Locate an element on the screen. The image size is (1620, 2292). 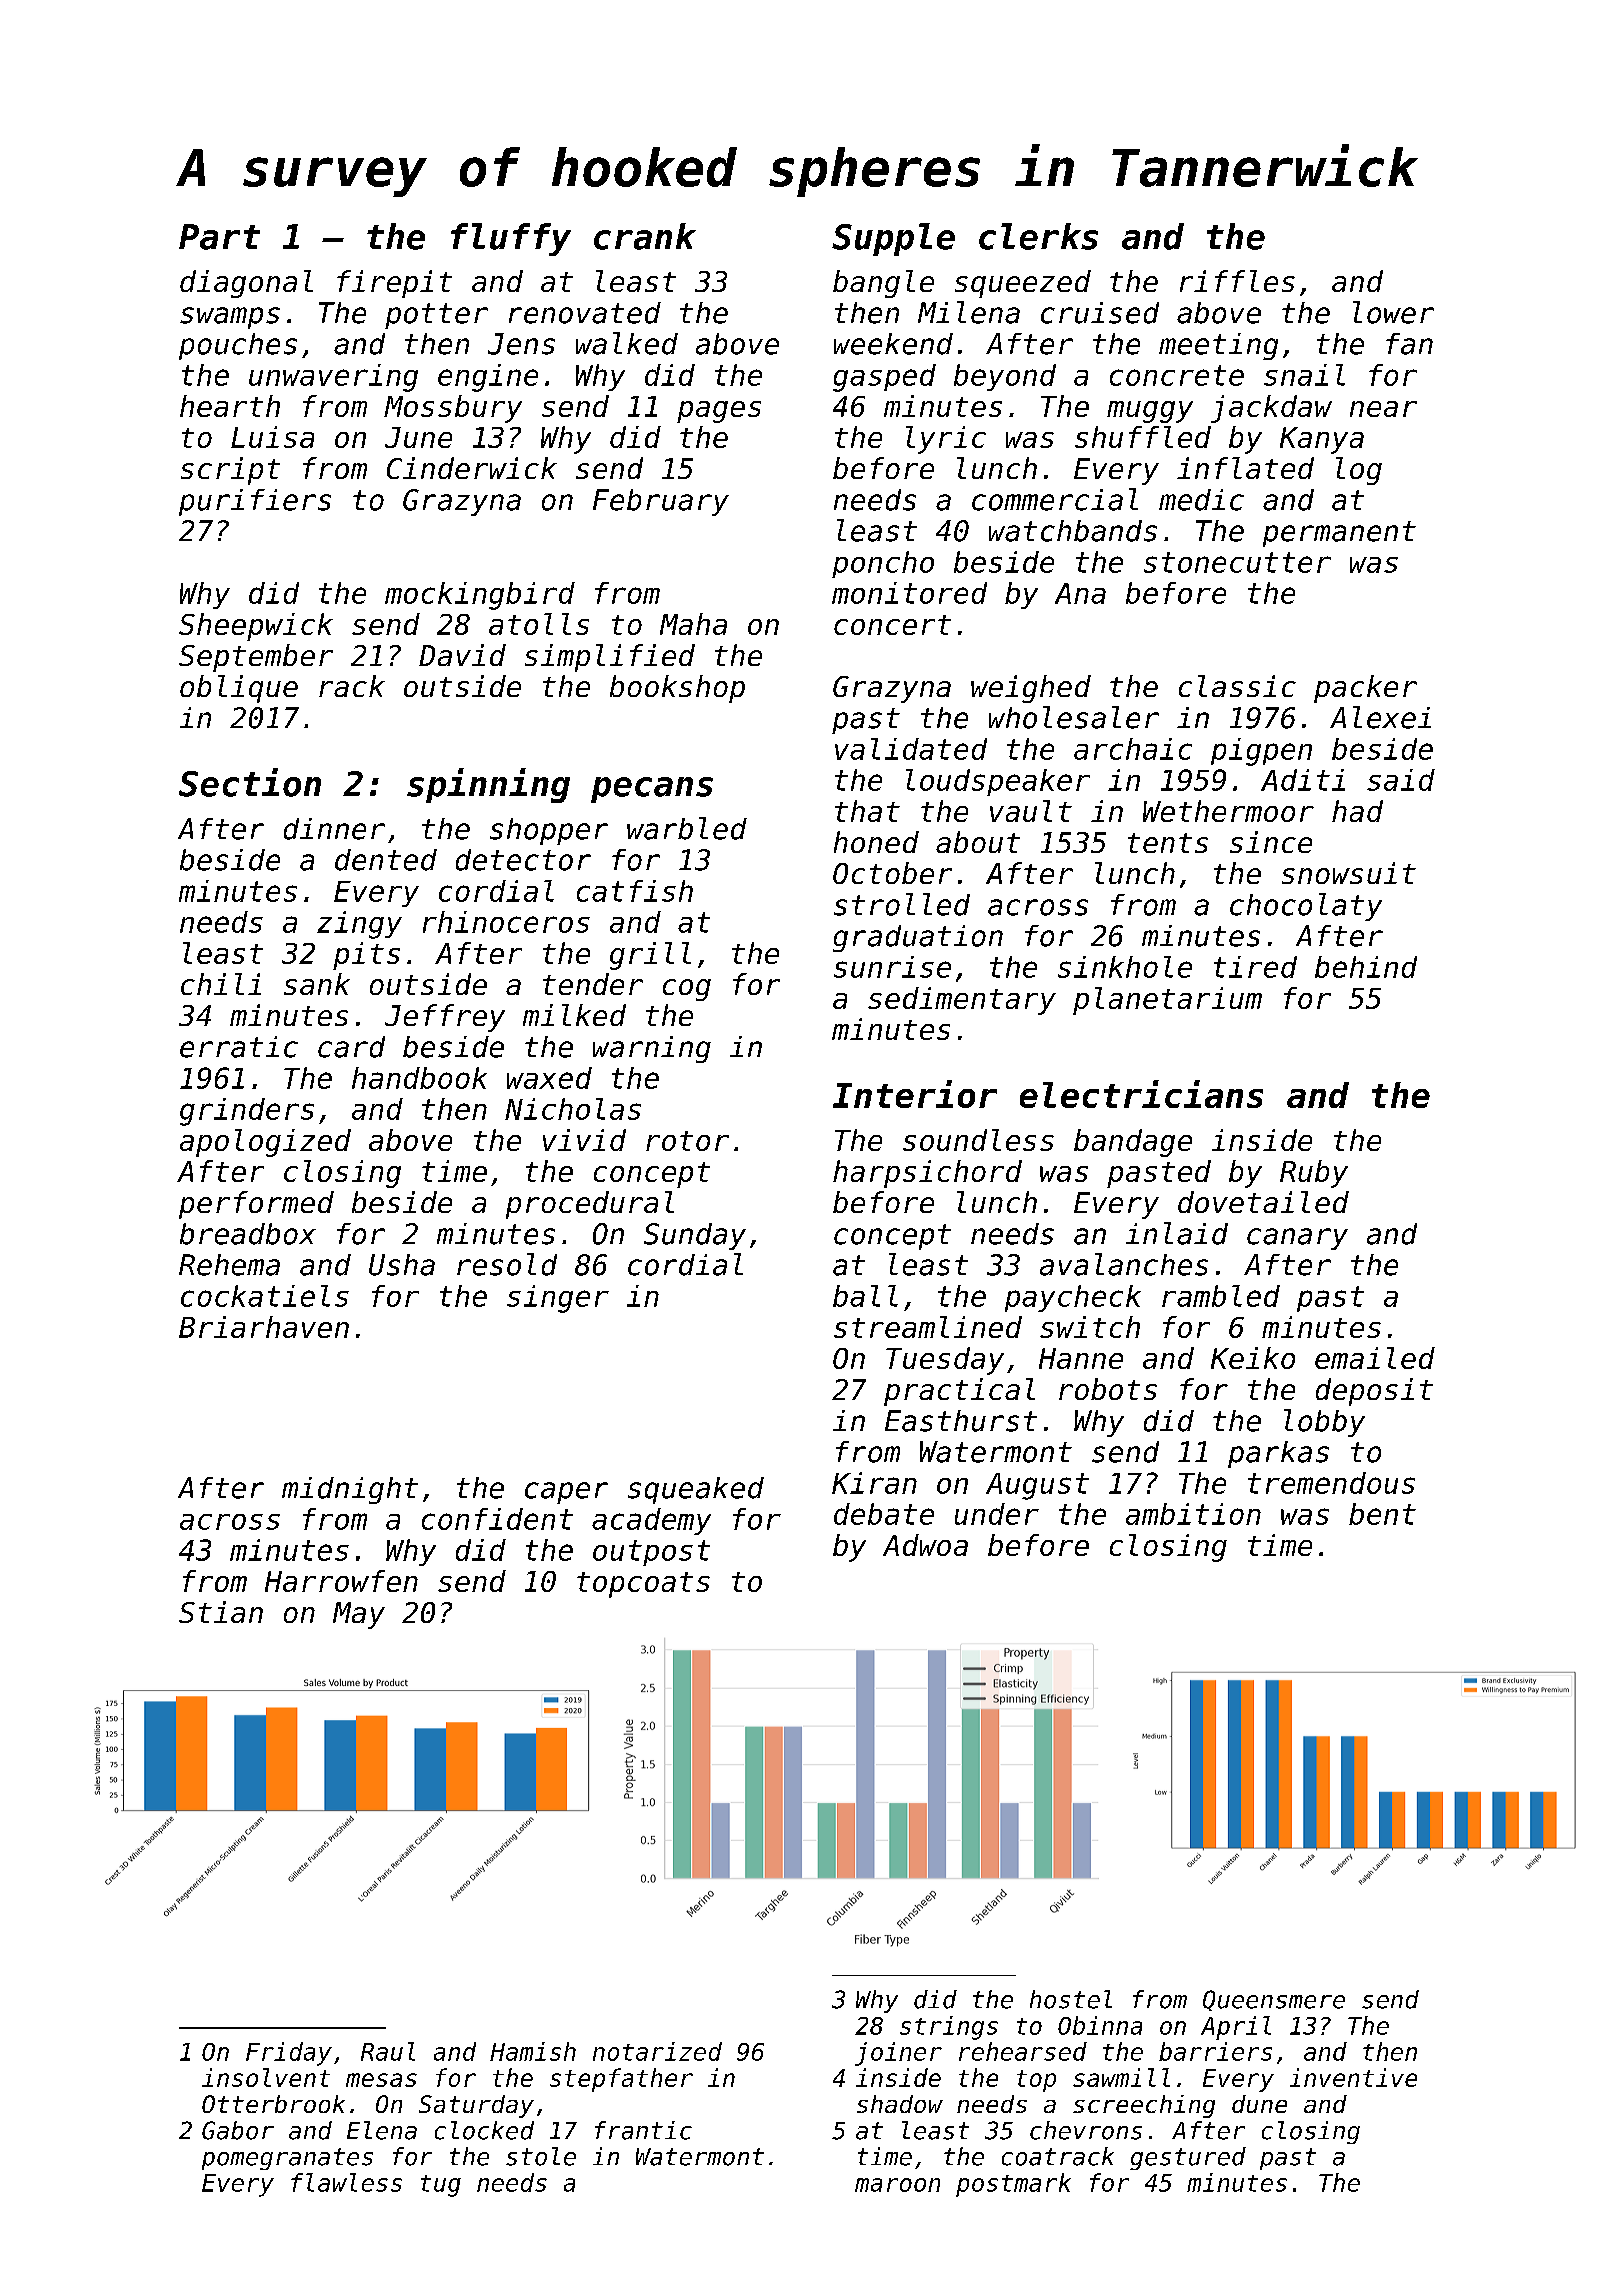
under is located at coordinates (997, 1514).
